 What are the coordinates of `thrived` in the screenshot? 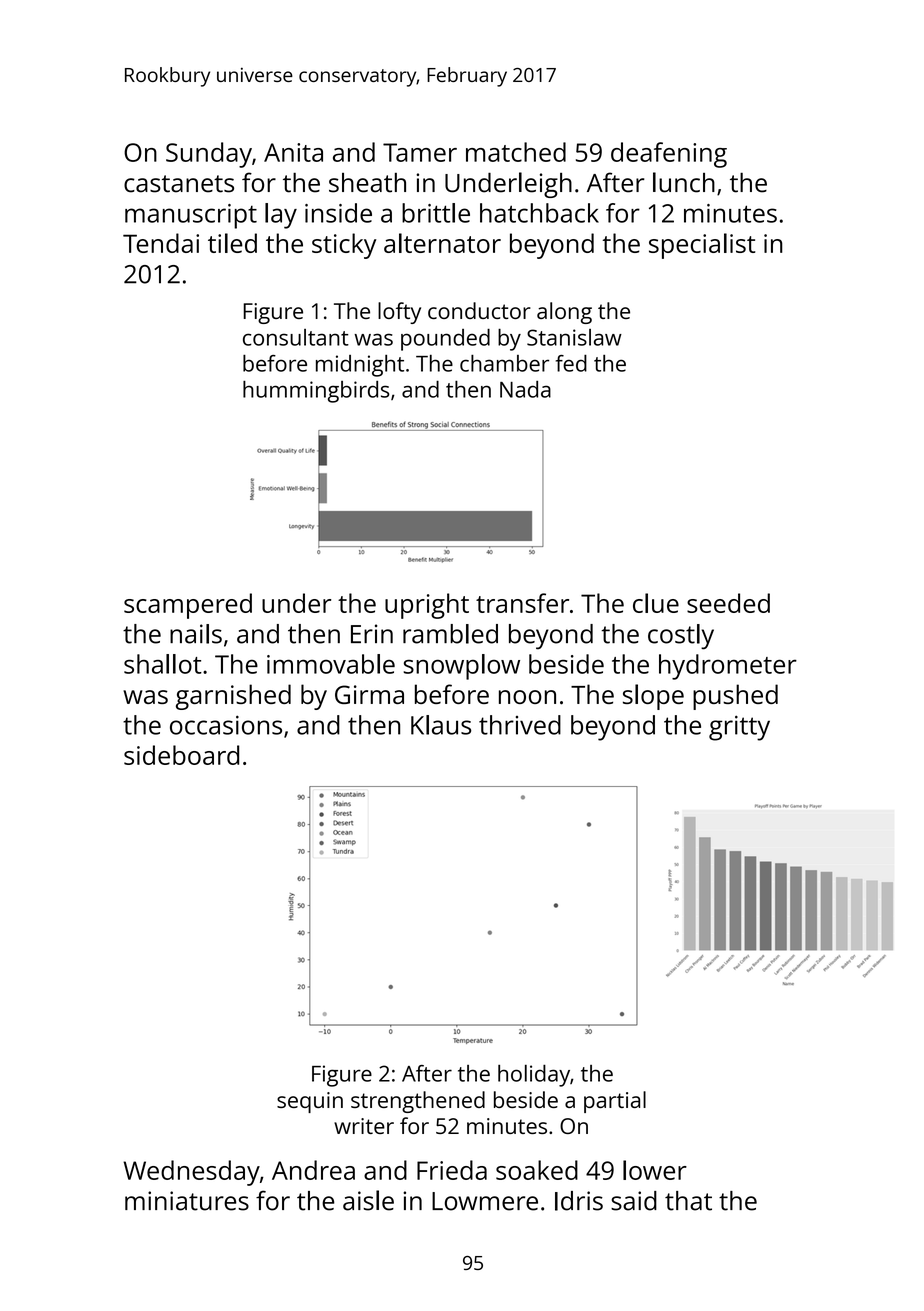 It's located at (520, 725).
